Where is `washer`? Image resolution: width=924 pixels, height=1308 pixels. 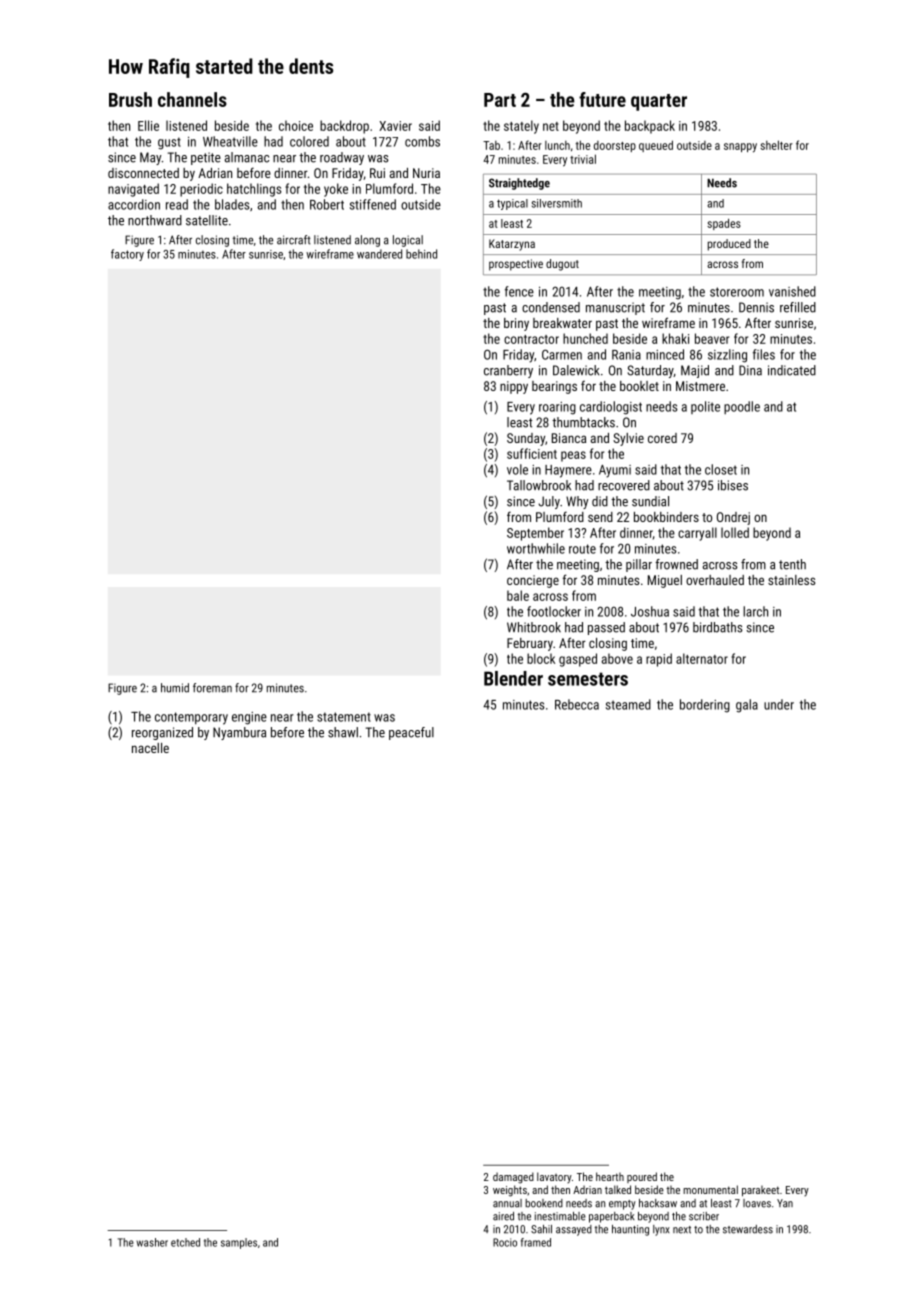
washer is located at coordinates (152, 1242).
